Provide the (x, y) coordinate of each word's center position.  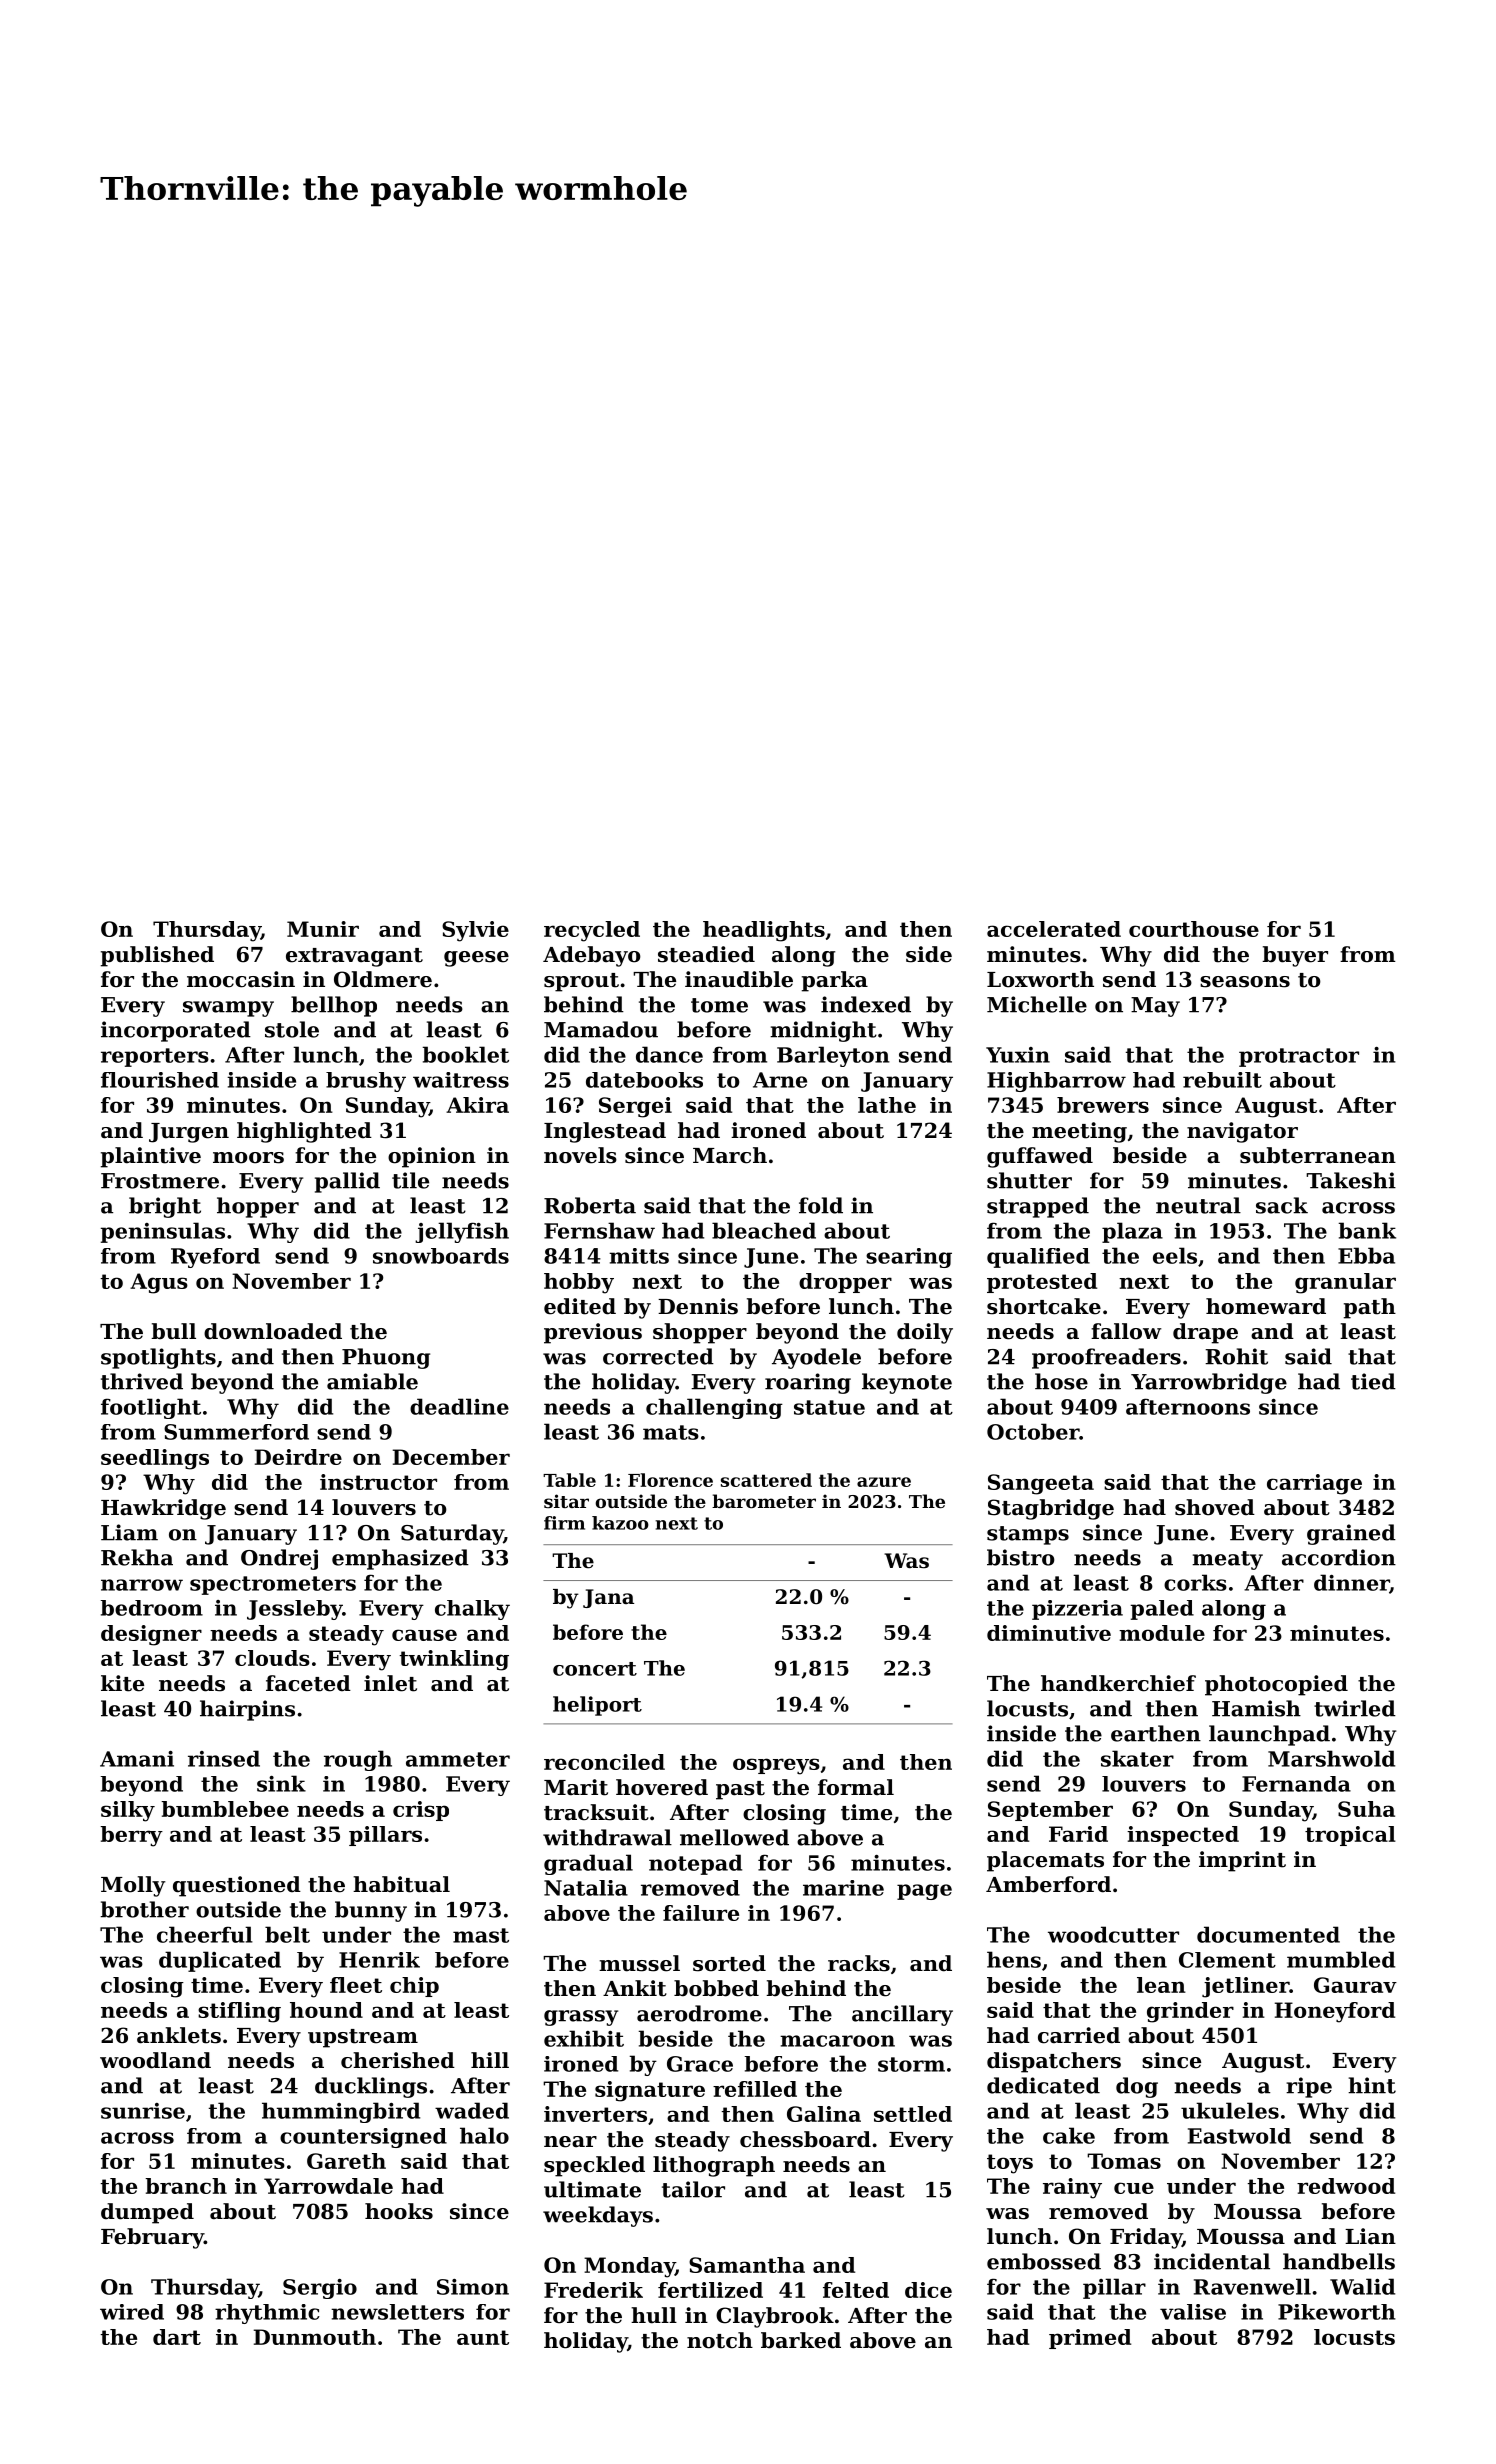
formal (856, 1787)
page (924, 1892)
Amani (137, 1759)
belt (287, 1934)
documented (1268, 1934)
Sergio (320, 2289)
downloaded (273, 1331)
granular (1345, 1283)
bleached (764, 1230)
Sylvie (475, 931)
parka (835, 981)
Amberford (1048, 1884)
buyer (1295, 956)
